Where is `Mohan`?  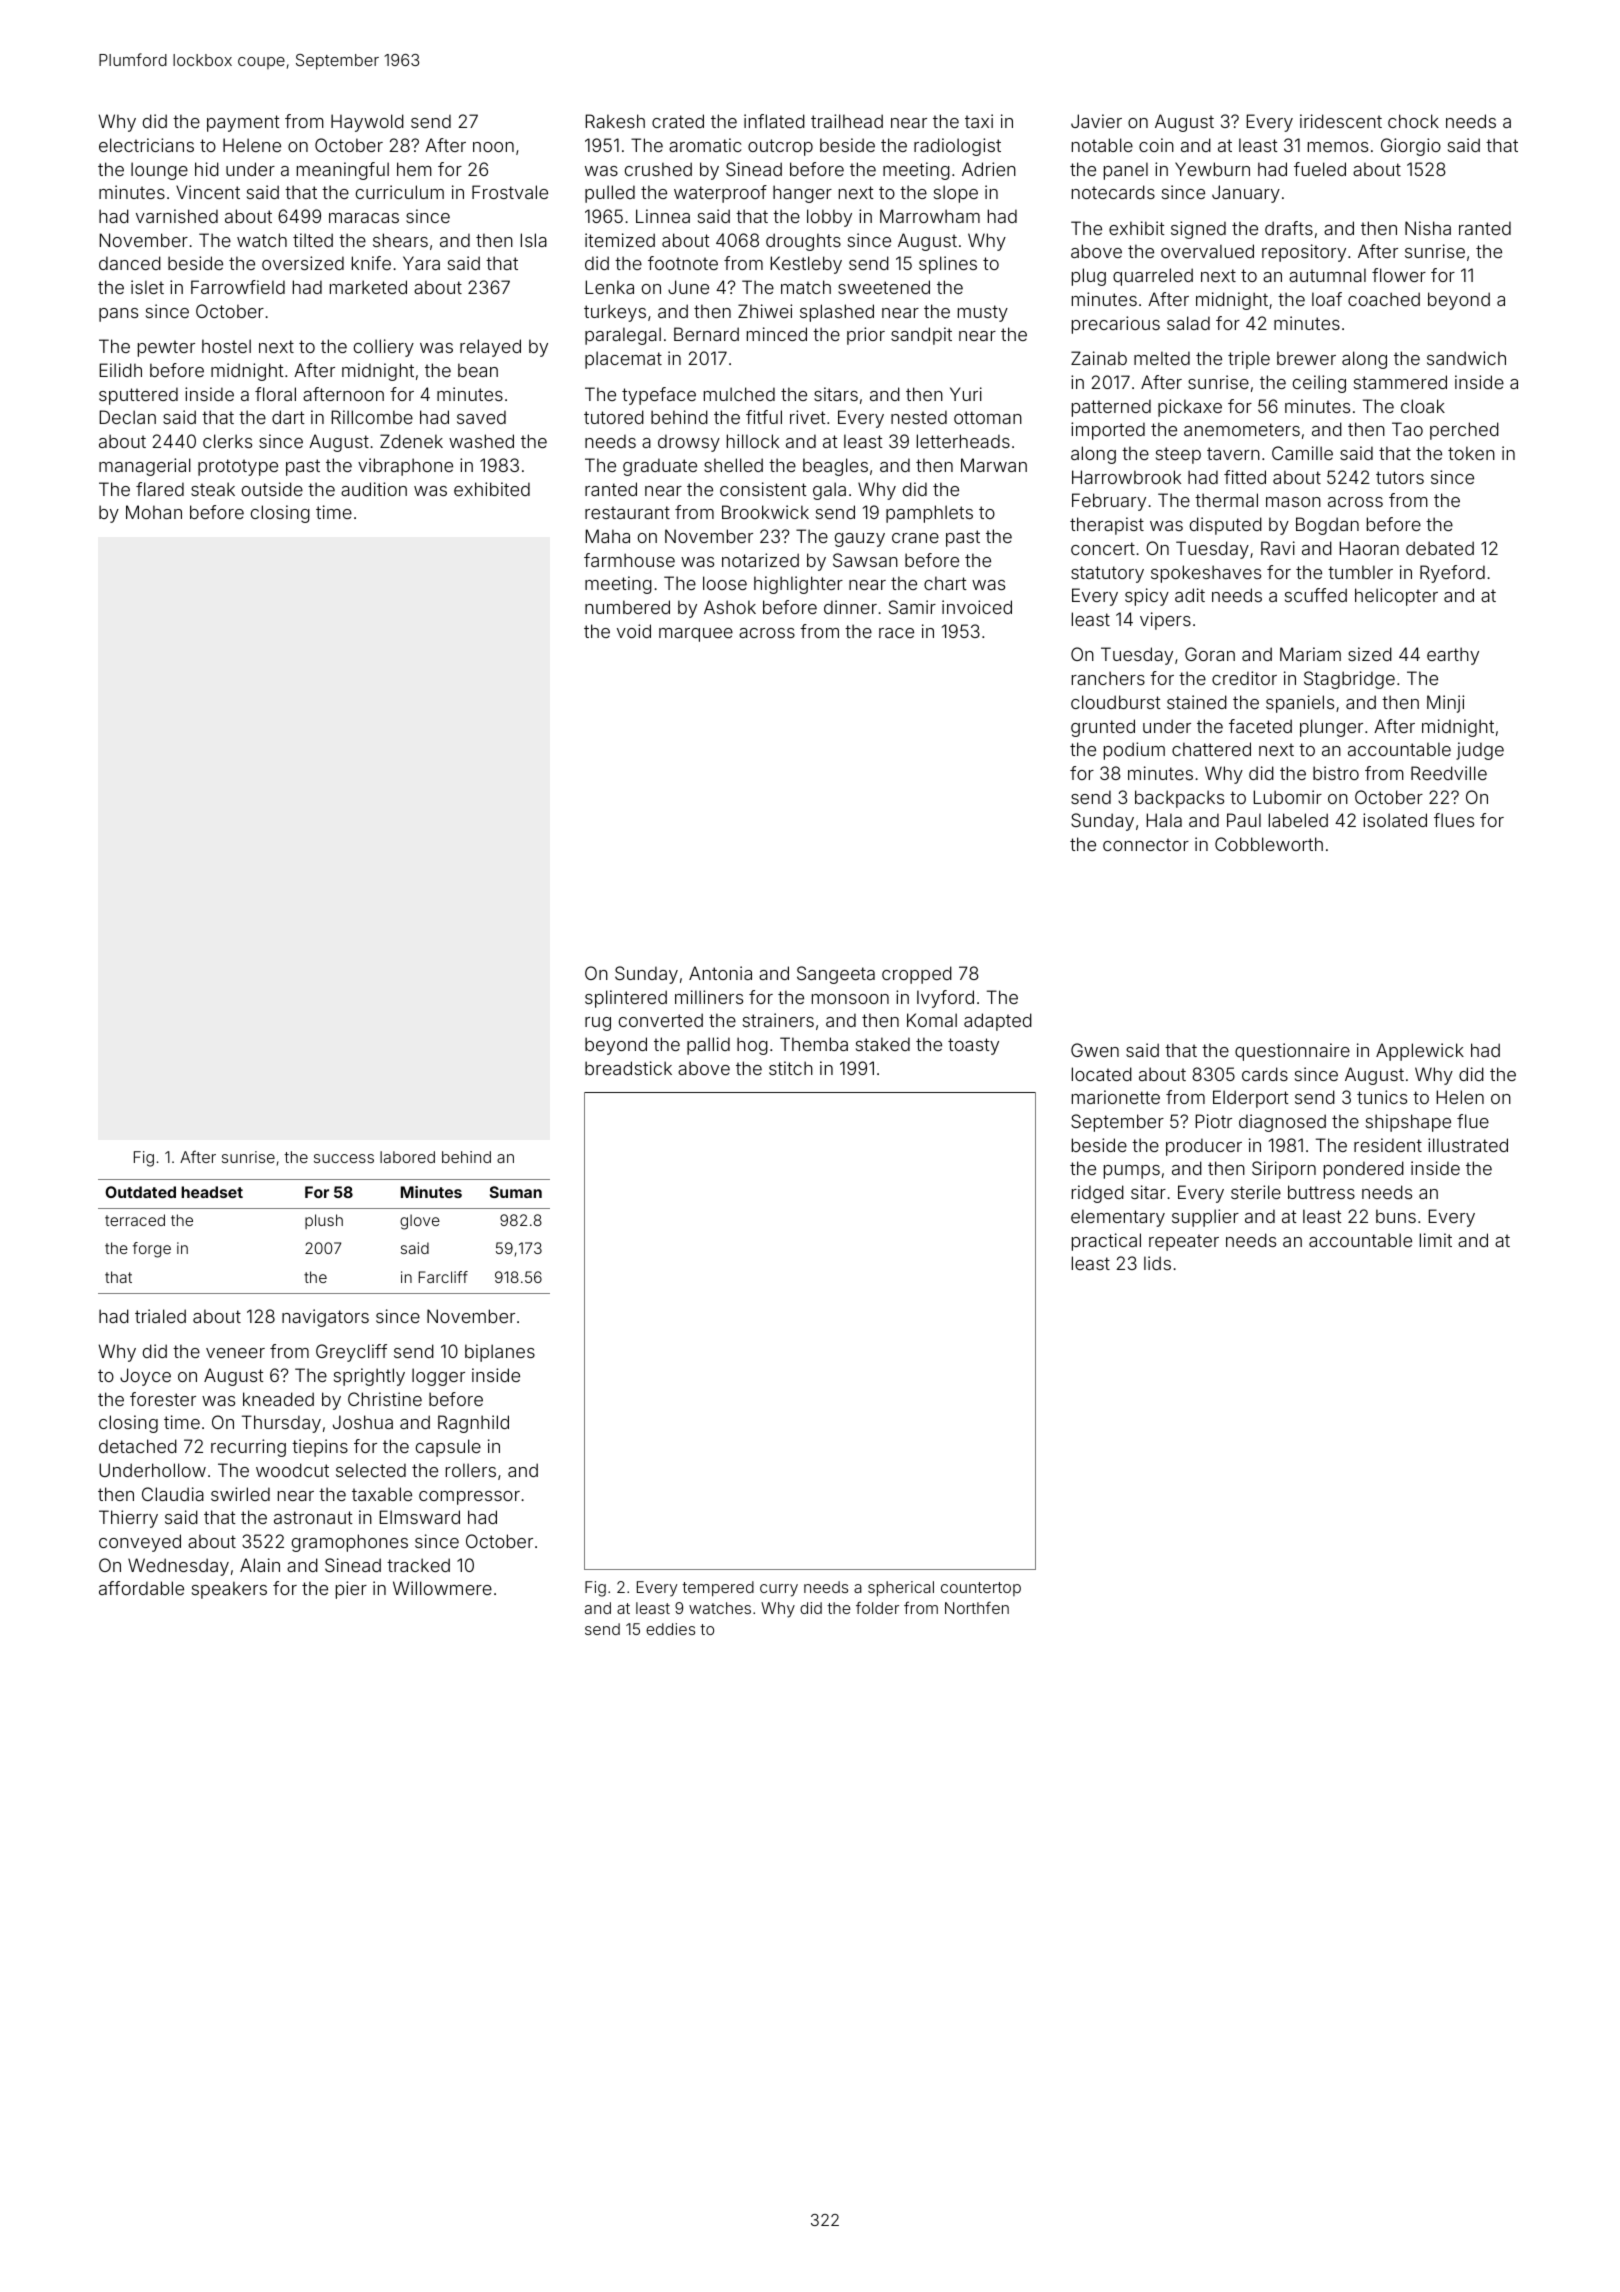
Mohan is located at coordinates (154, 512).
